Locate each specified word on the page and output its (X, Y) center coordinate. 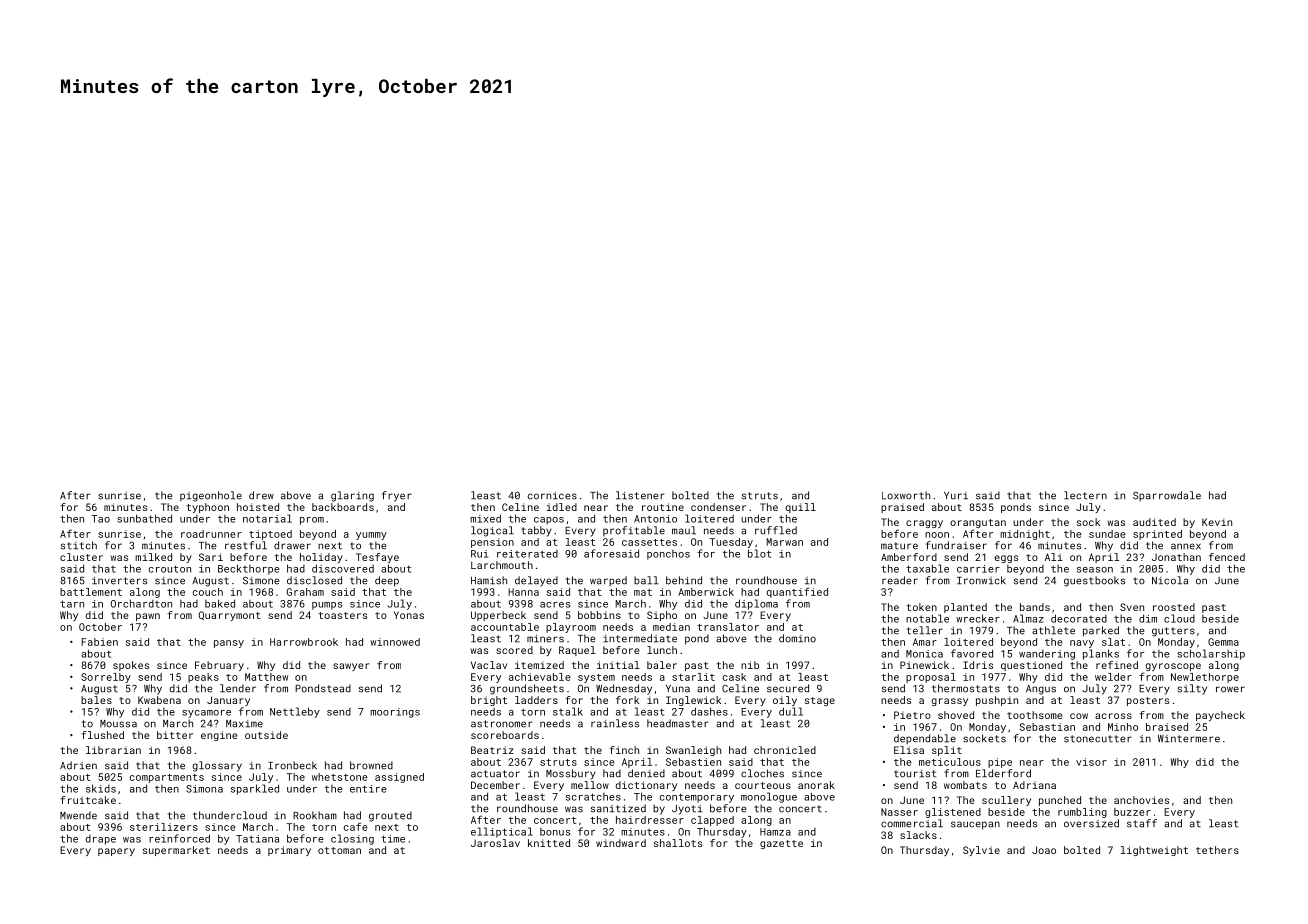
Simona (204, 789)
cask (734, 677)
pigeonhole (211, 496)
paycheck (1220, 716)
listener (640, 495)
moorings (395, 713)
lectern (1085, 495)
